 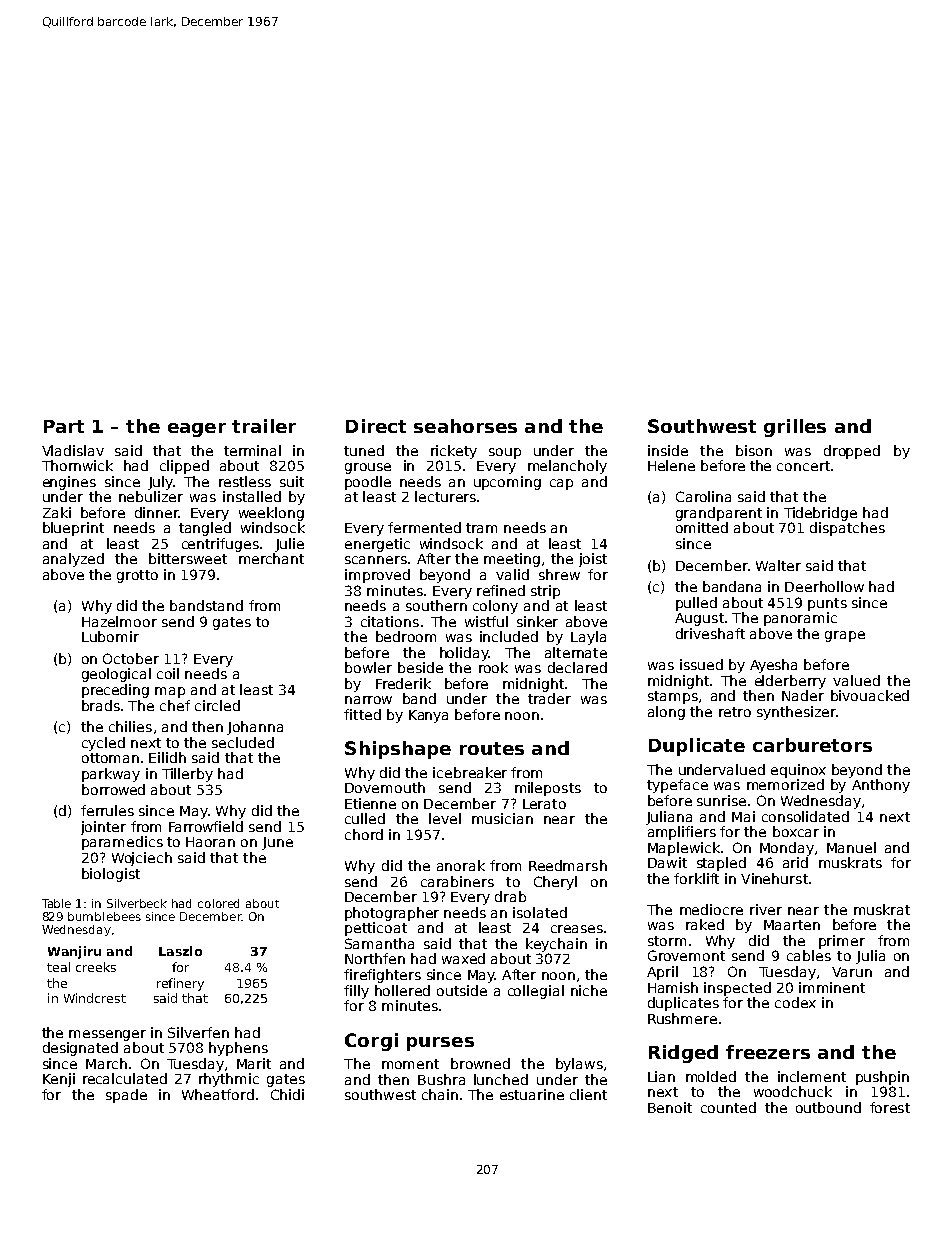 I want to click on estuarine, so click(x=532, y=1094).
